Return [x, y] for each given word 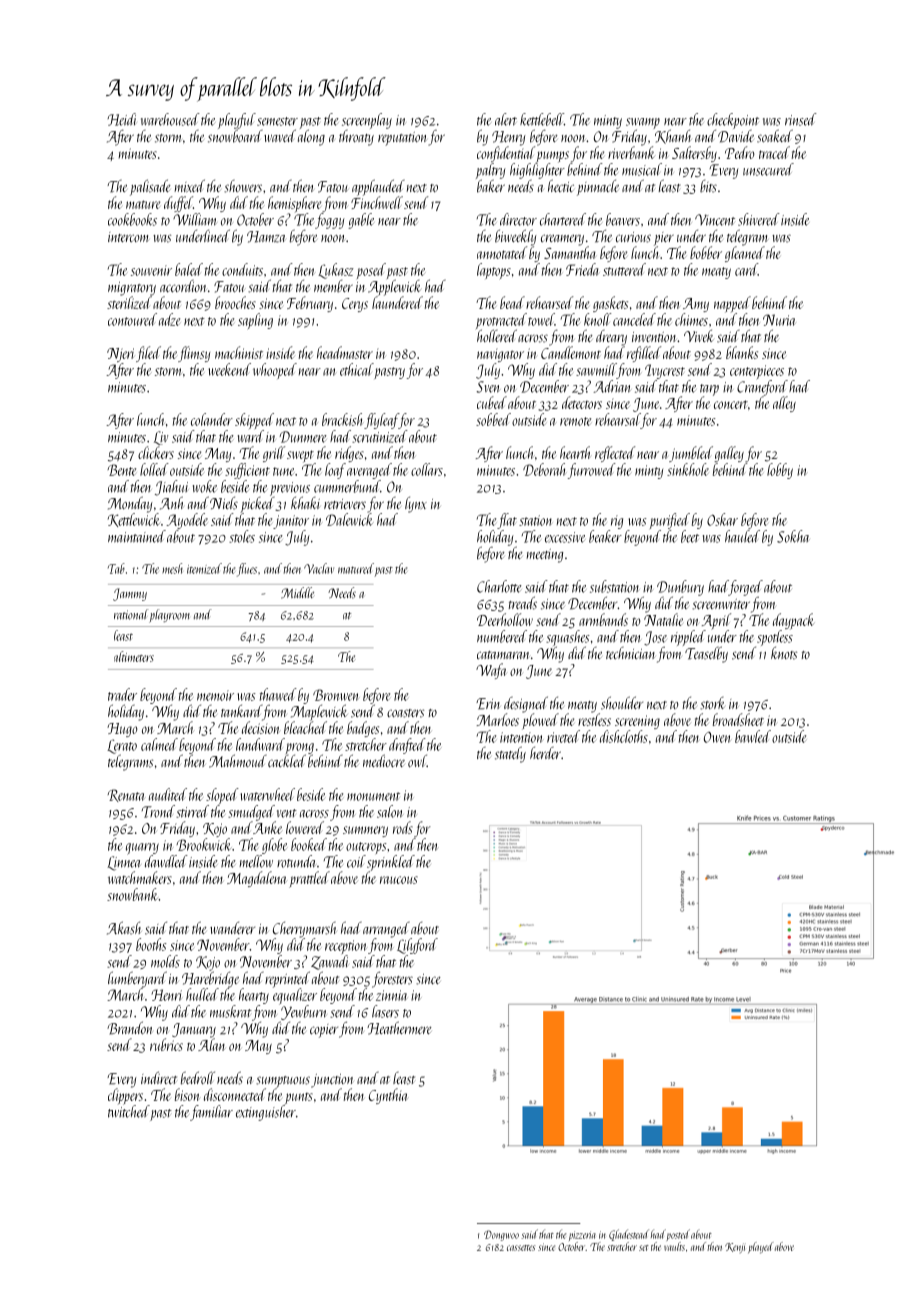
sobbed [493, 419]
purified [670, 521]
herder [545, 752]
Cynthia [388, 1096]
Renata [126, 795]
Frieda [582, 269]
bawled [753, 736]
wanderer [232, 928]
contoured [132, 319]
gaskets [610, 304]
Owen [717, 737]
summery [365, 831]
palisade [150, 187]
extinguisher [266, 1113]
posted [678, 1235]
